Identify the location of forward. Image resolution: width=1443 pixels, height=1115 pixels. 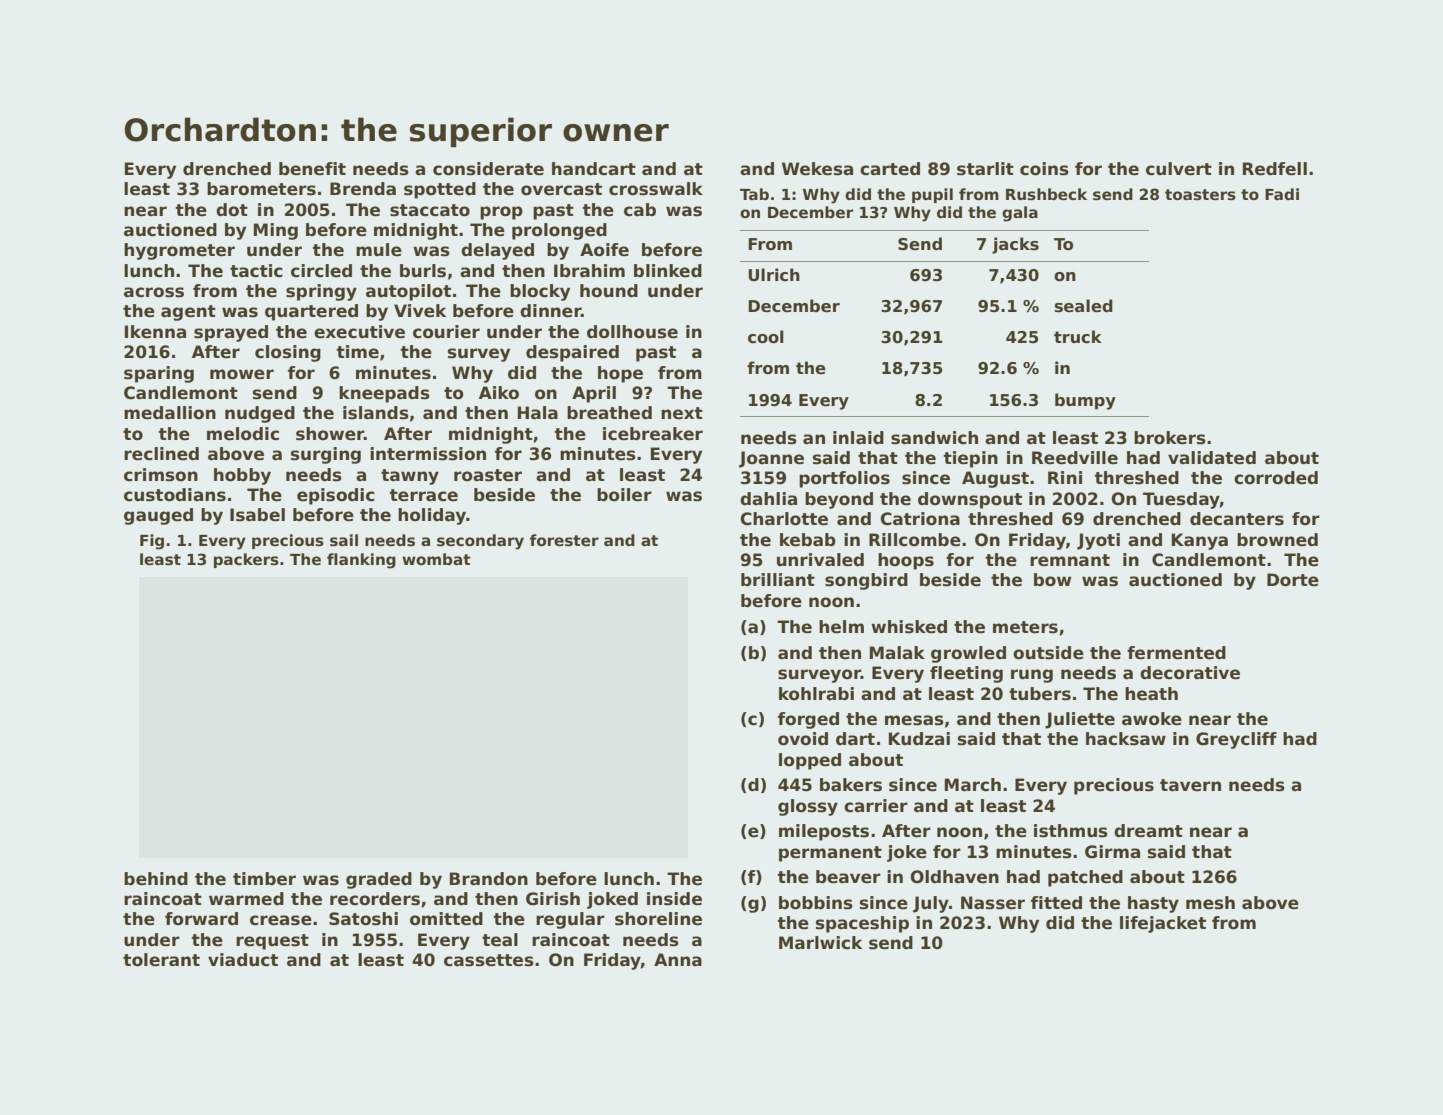
(201, 919).
